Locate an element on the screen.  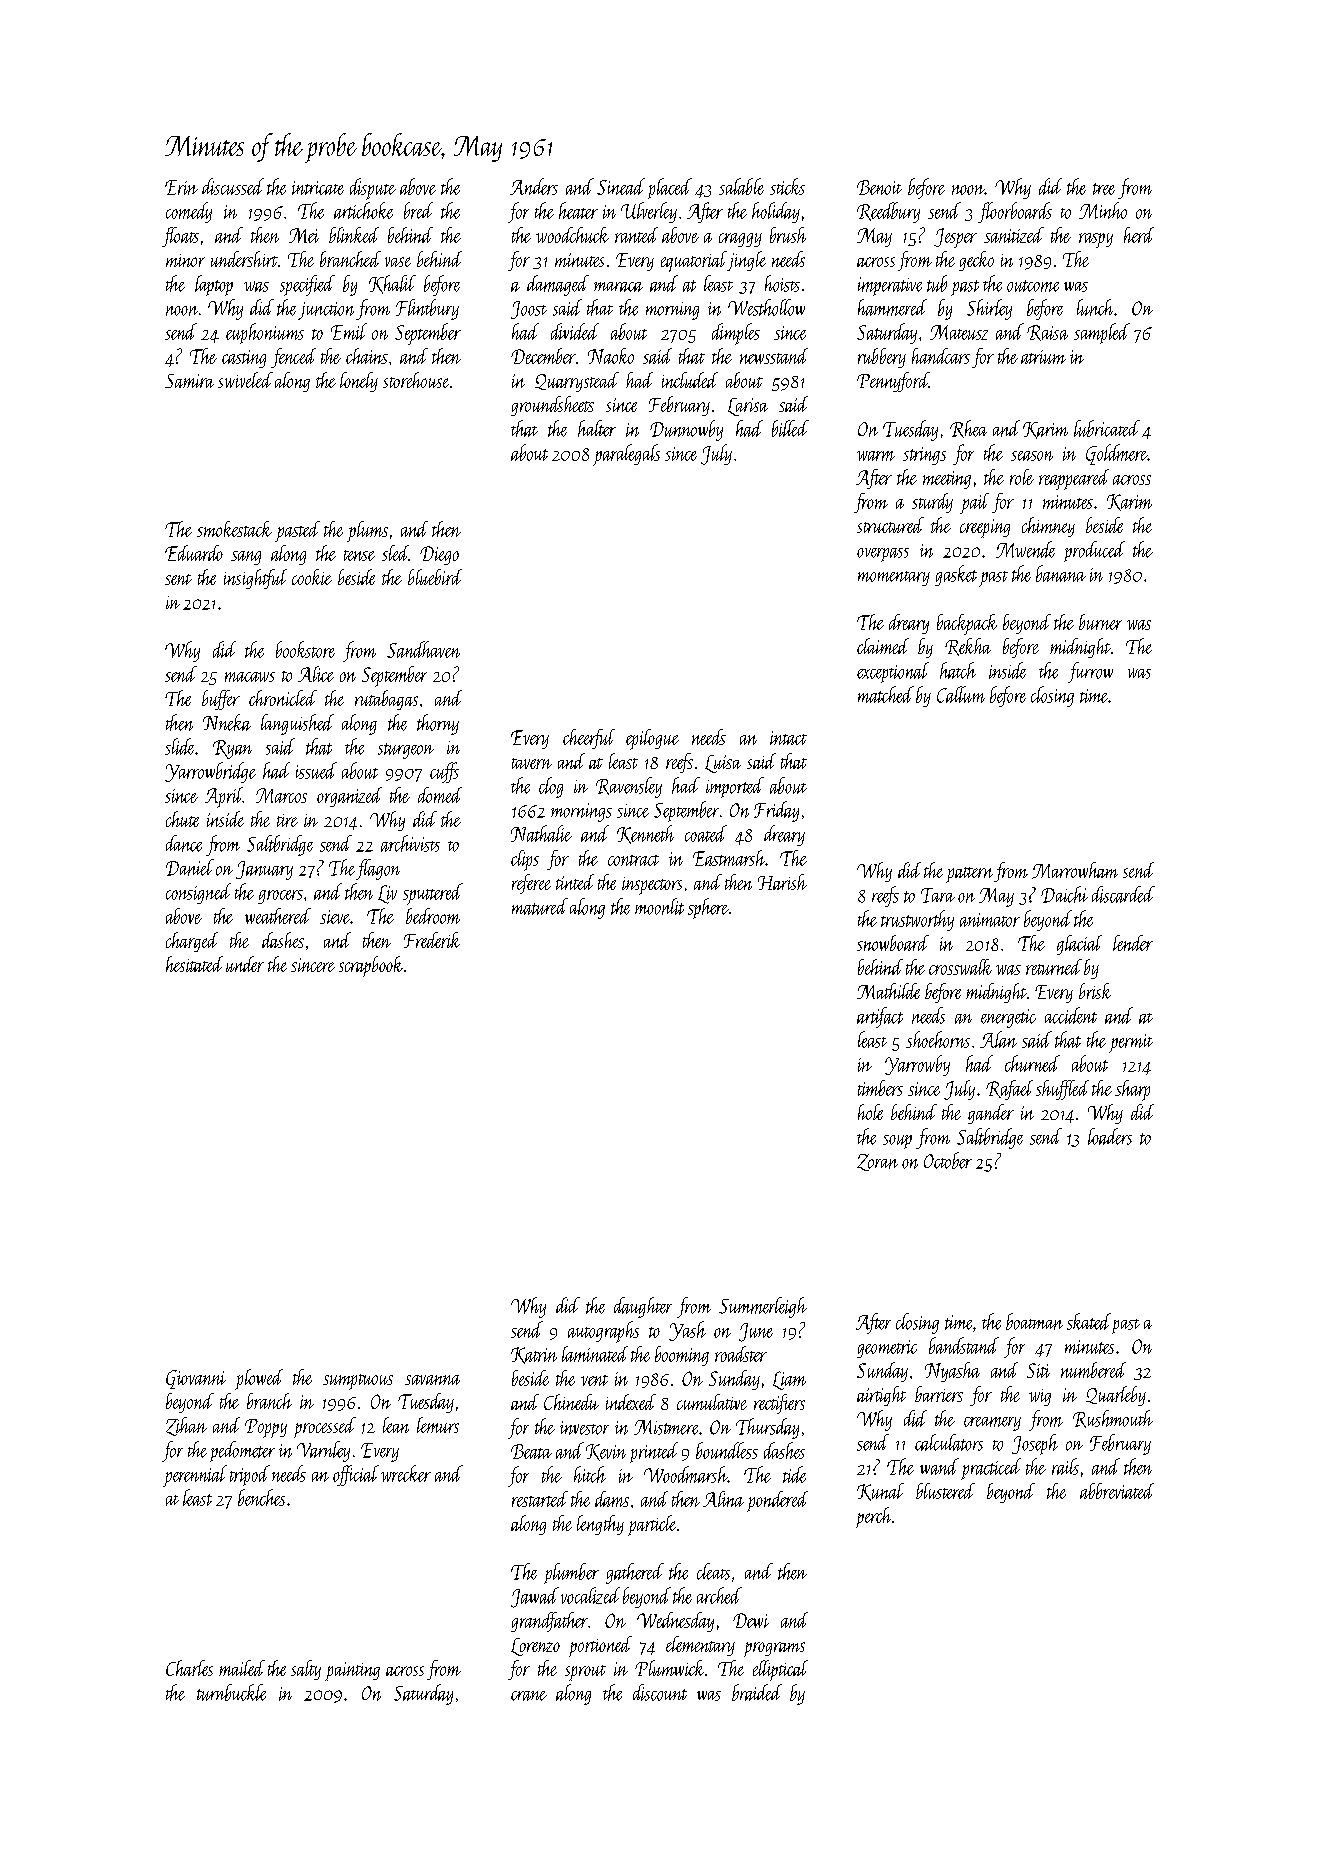
floorboards is located at coordinates (1015, 212).
